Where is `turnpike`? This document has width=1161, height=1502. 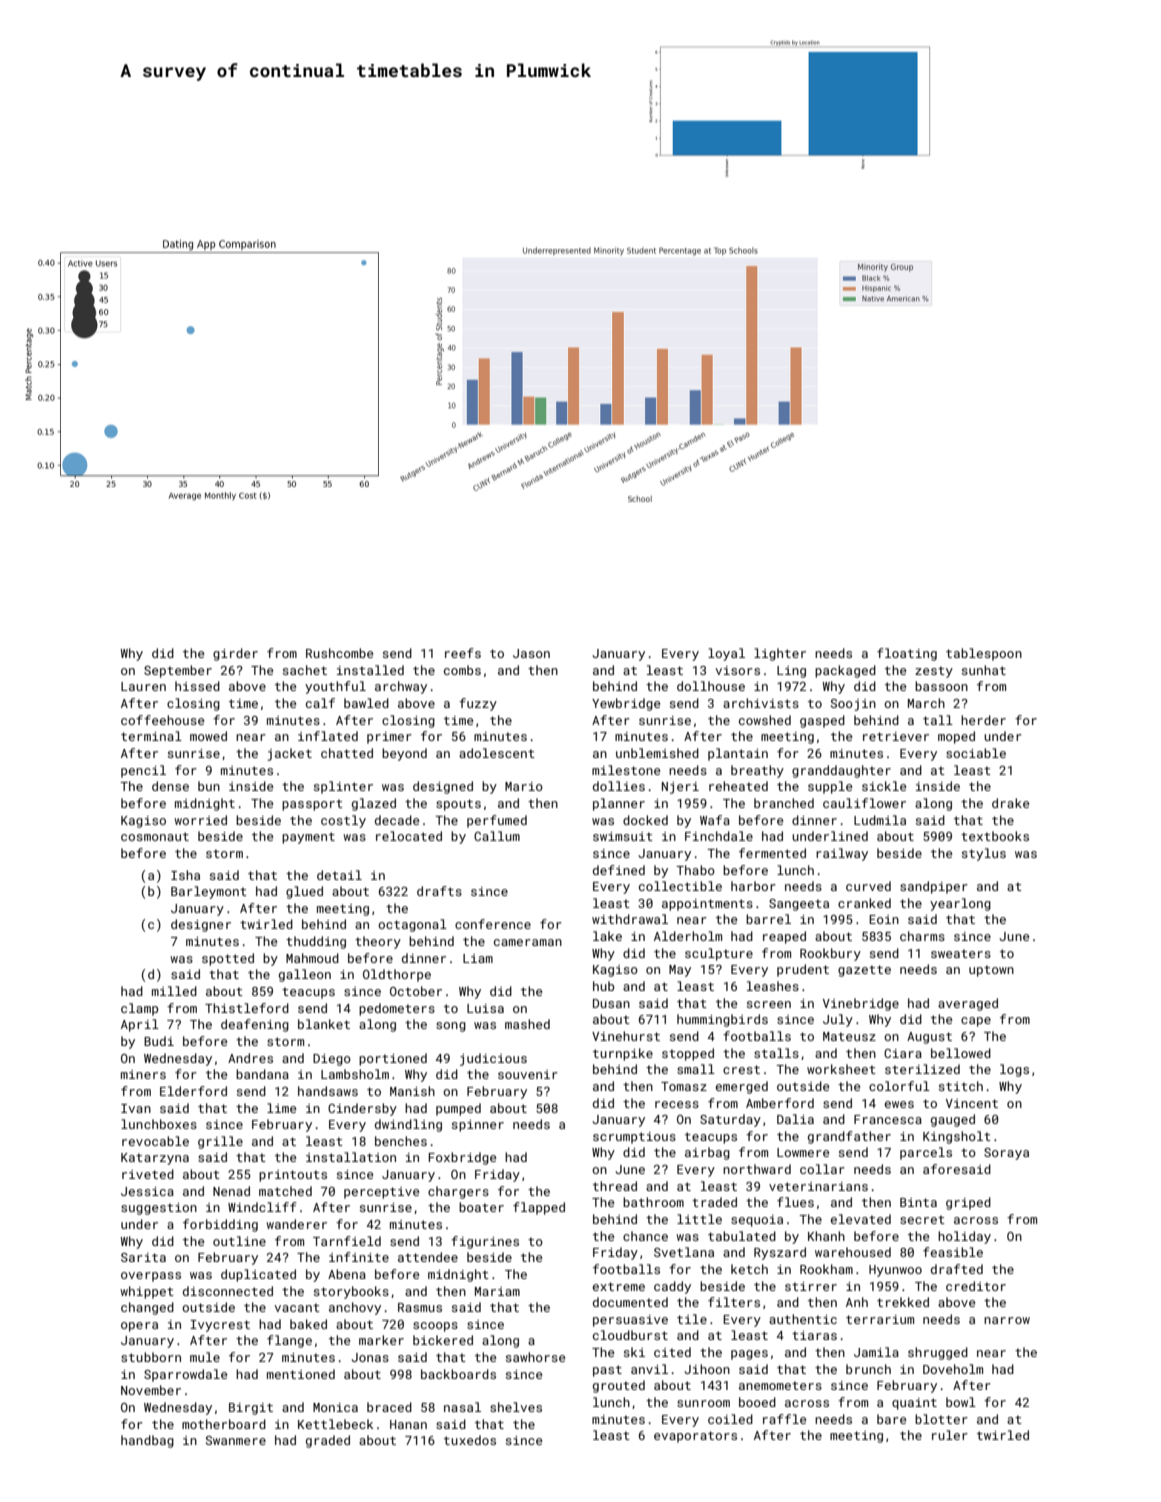
turnpike is located at coordinates (623, 1054).
